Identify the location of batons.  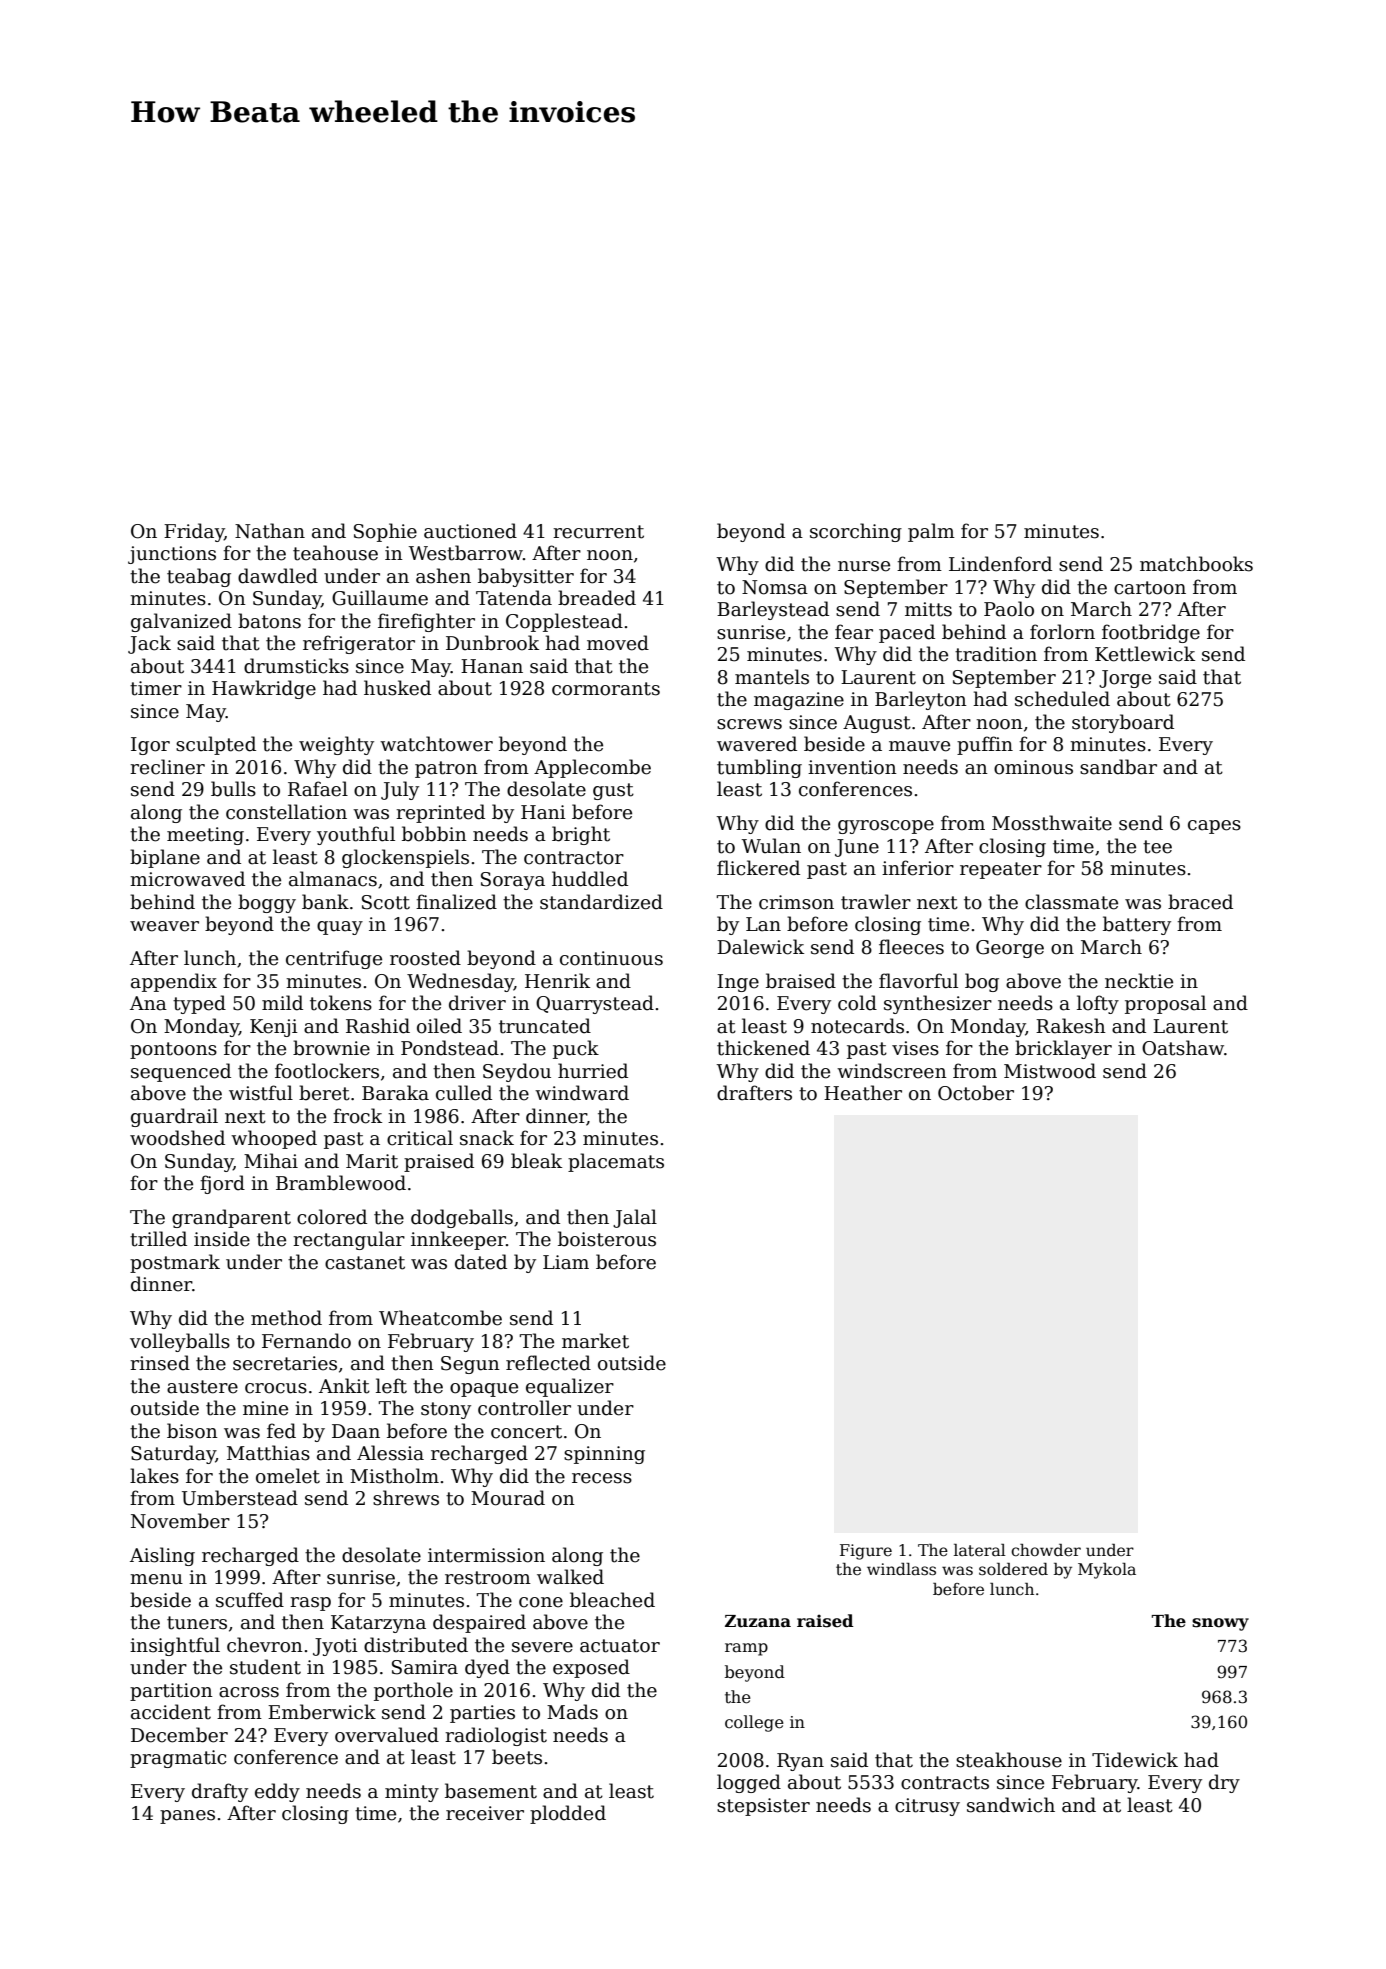
(269, 621).
